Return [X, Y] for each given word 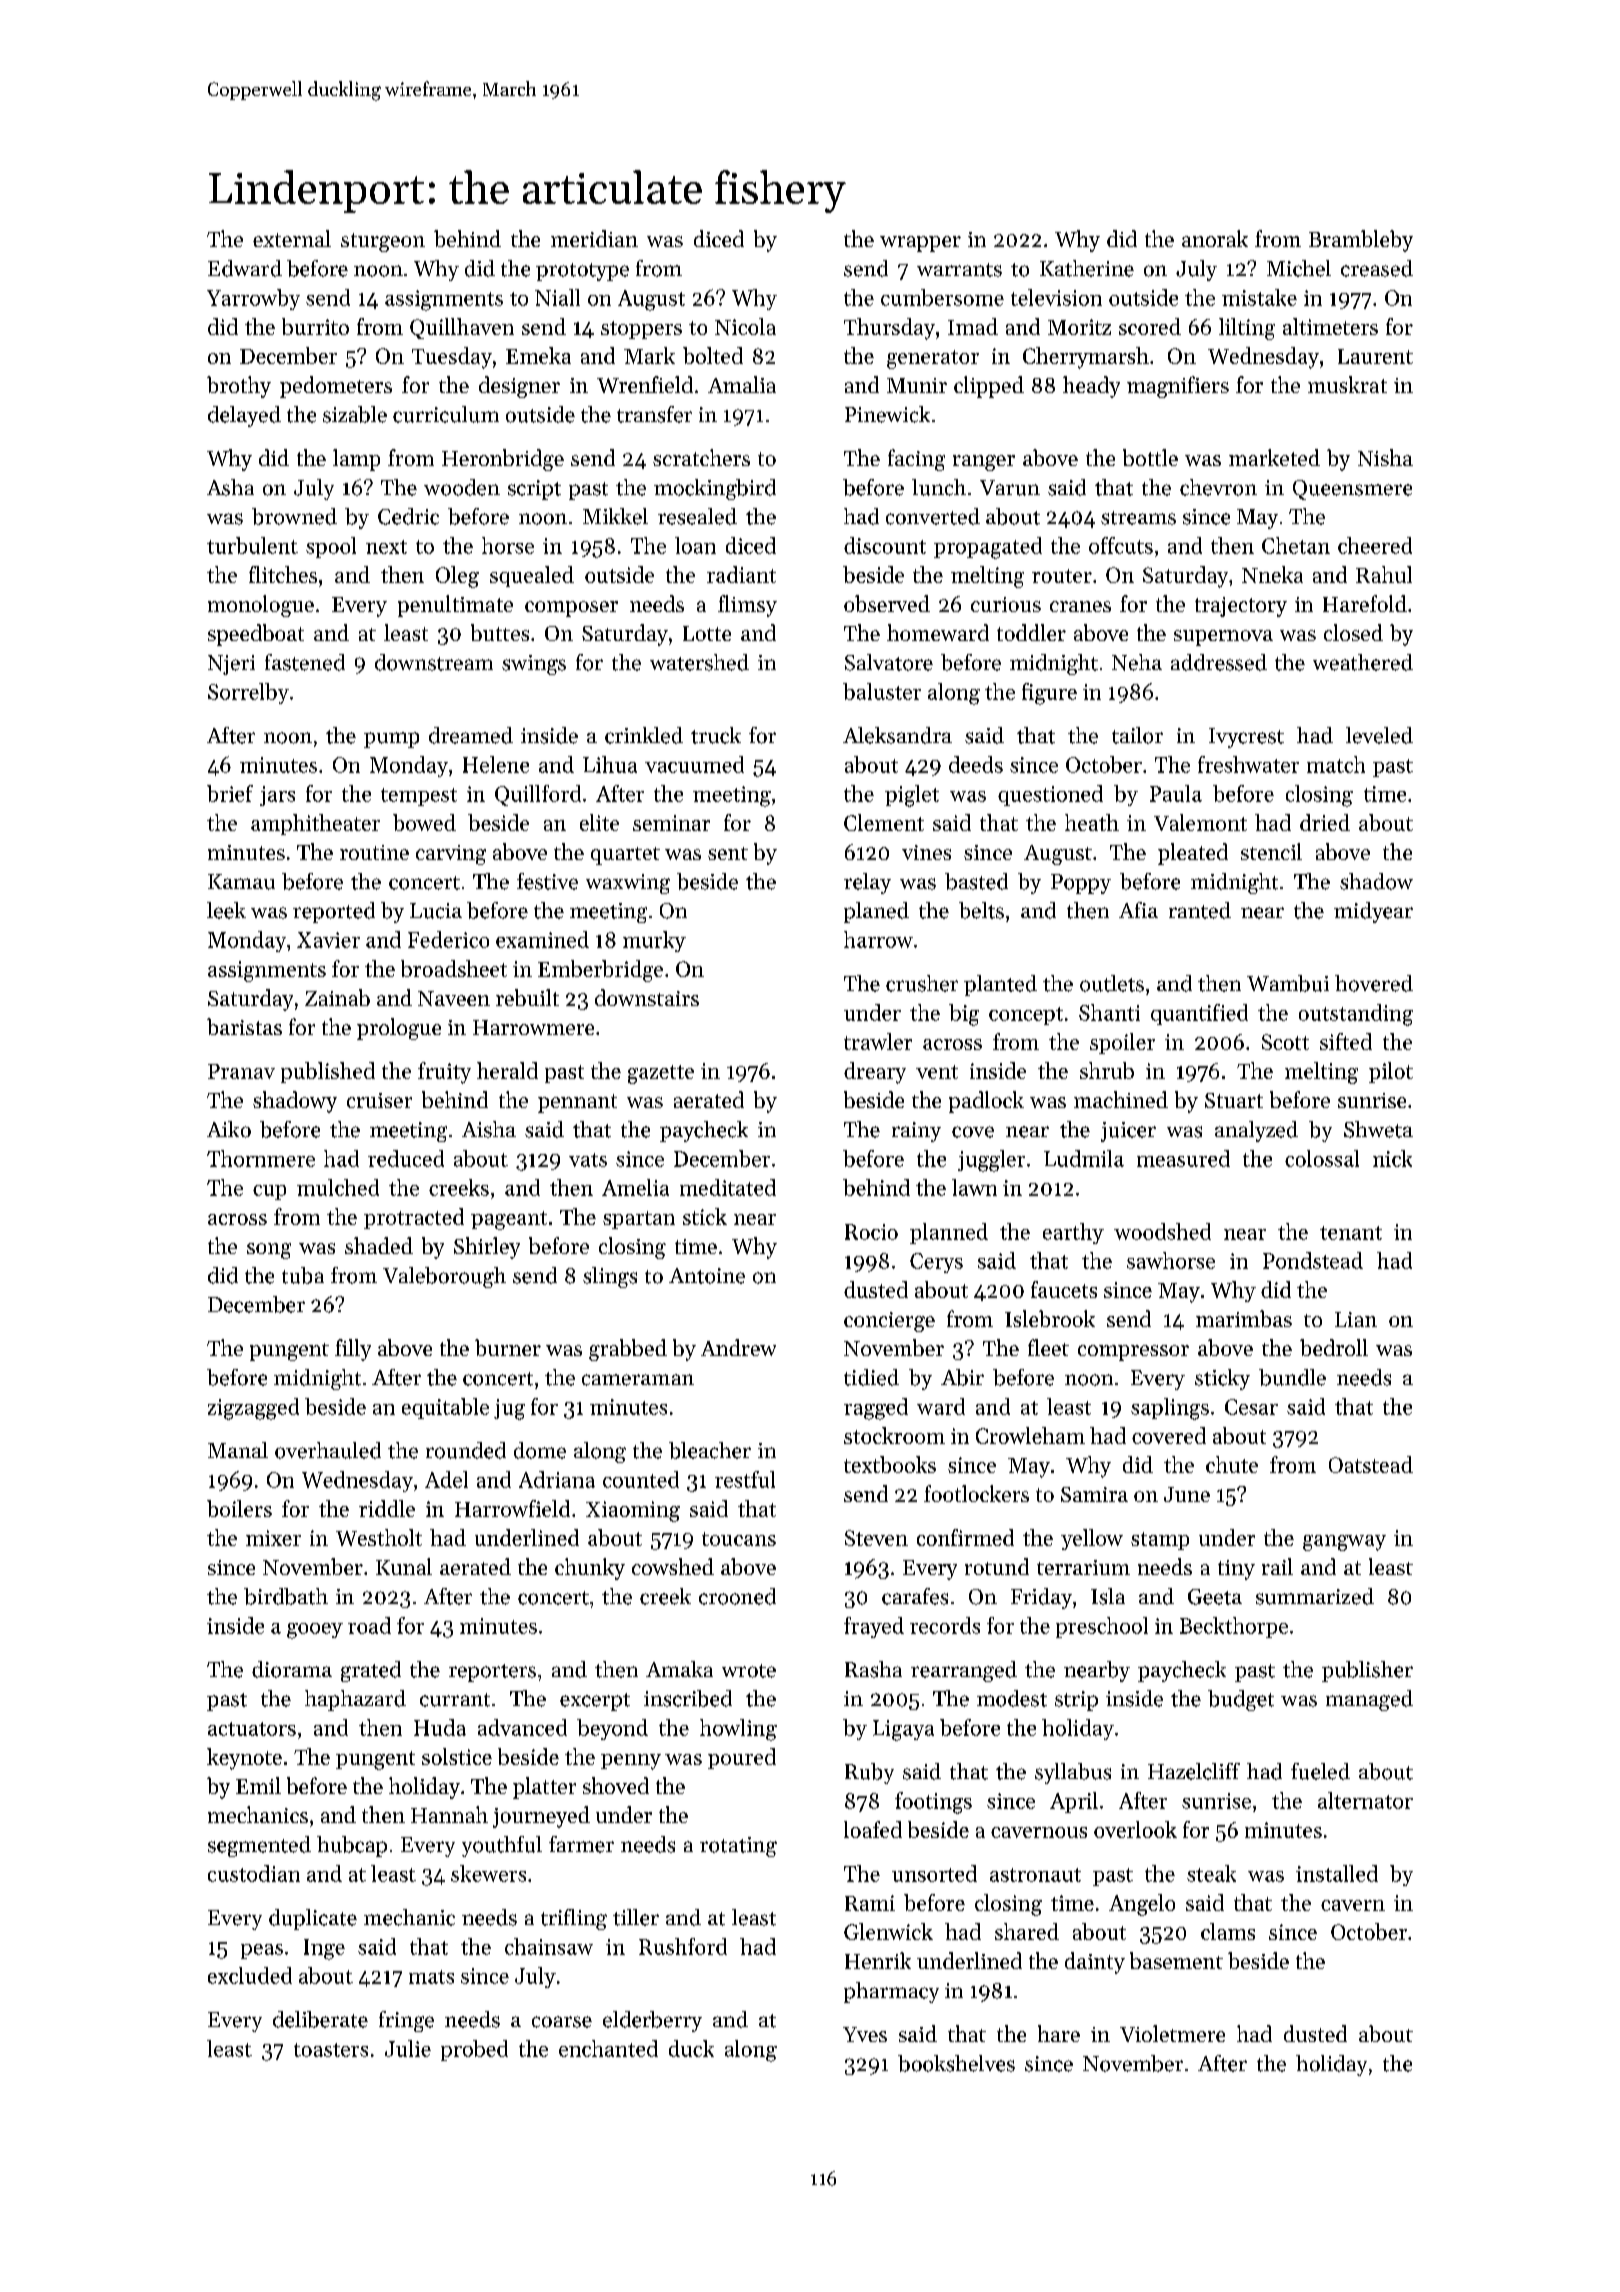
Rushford [683, 1946]
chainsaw [549, 1946]
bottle [1150, 457]
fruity [444, 1073]
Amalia [742, 384]
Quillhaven [462, 328]
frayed [874, 1627]
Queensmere [1352, 490]
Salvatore [889, 662]
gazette [661, 1074]
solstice [457, 1756]
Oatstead [1371, 1464]
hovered [1374, 983]
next [386, 547]
